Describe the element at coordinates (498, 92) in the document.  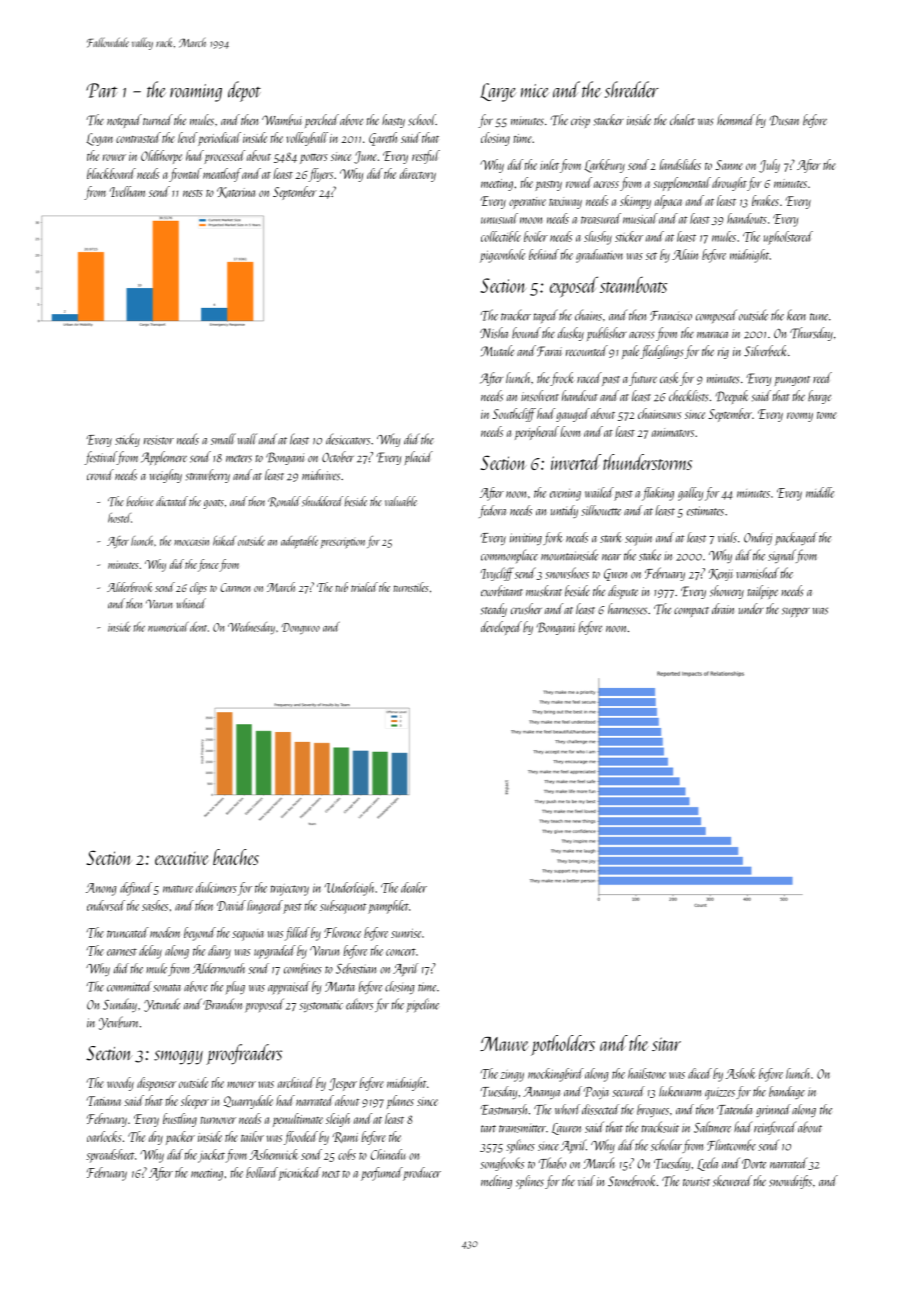
I see `Large` at that location.
